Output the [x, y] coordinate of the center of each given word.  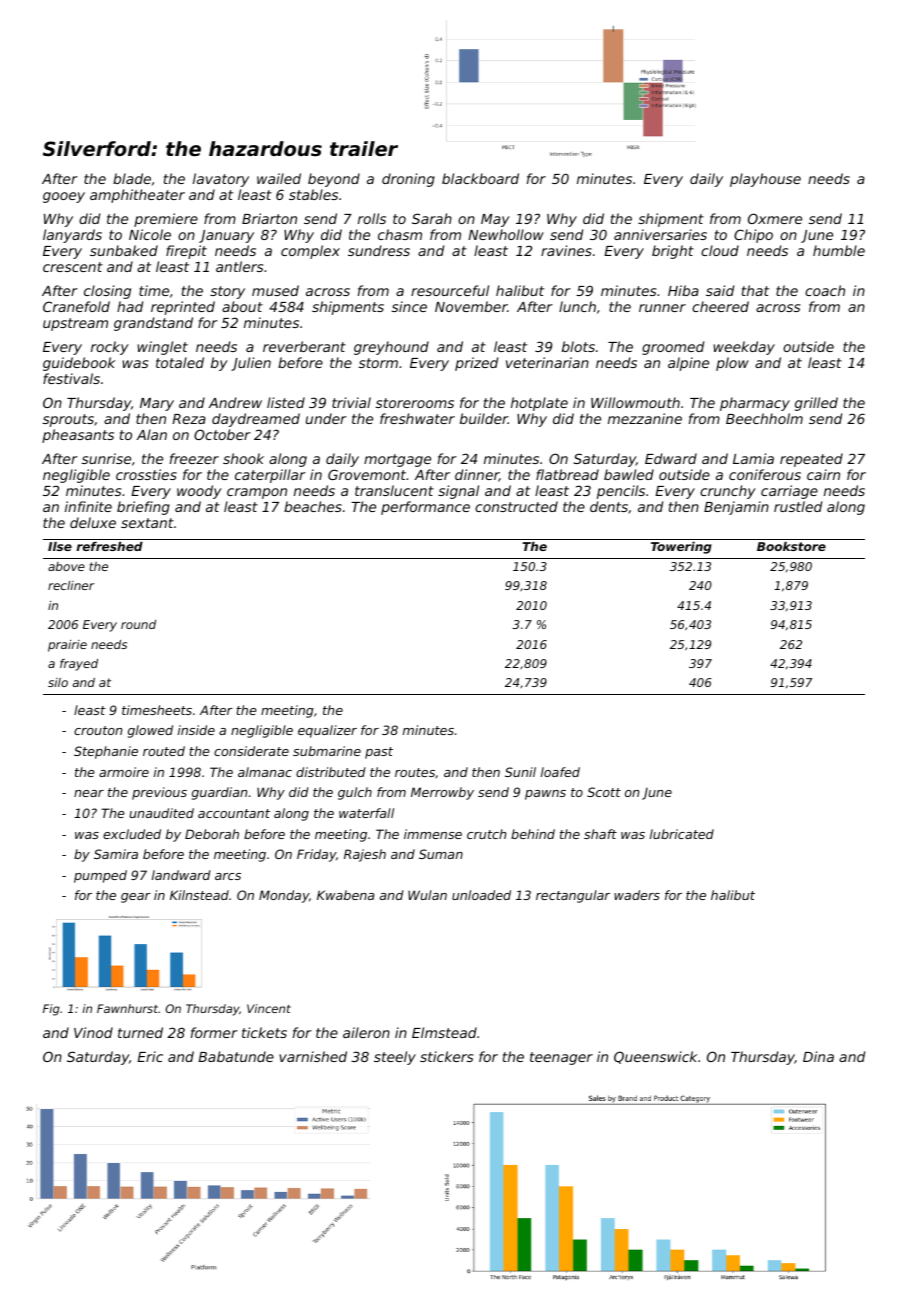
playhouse [765, 180]
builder [484, 418]
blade [132, 178]
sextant [147, 523]
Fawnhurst [127, 1008]
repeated [811, 460]
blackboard [480, 178]
